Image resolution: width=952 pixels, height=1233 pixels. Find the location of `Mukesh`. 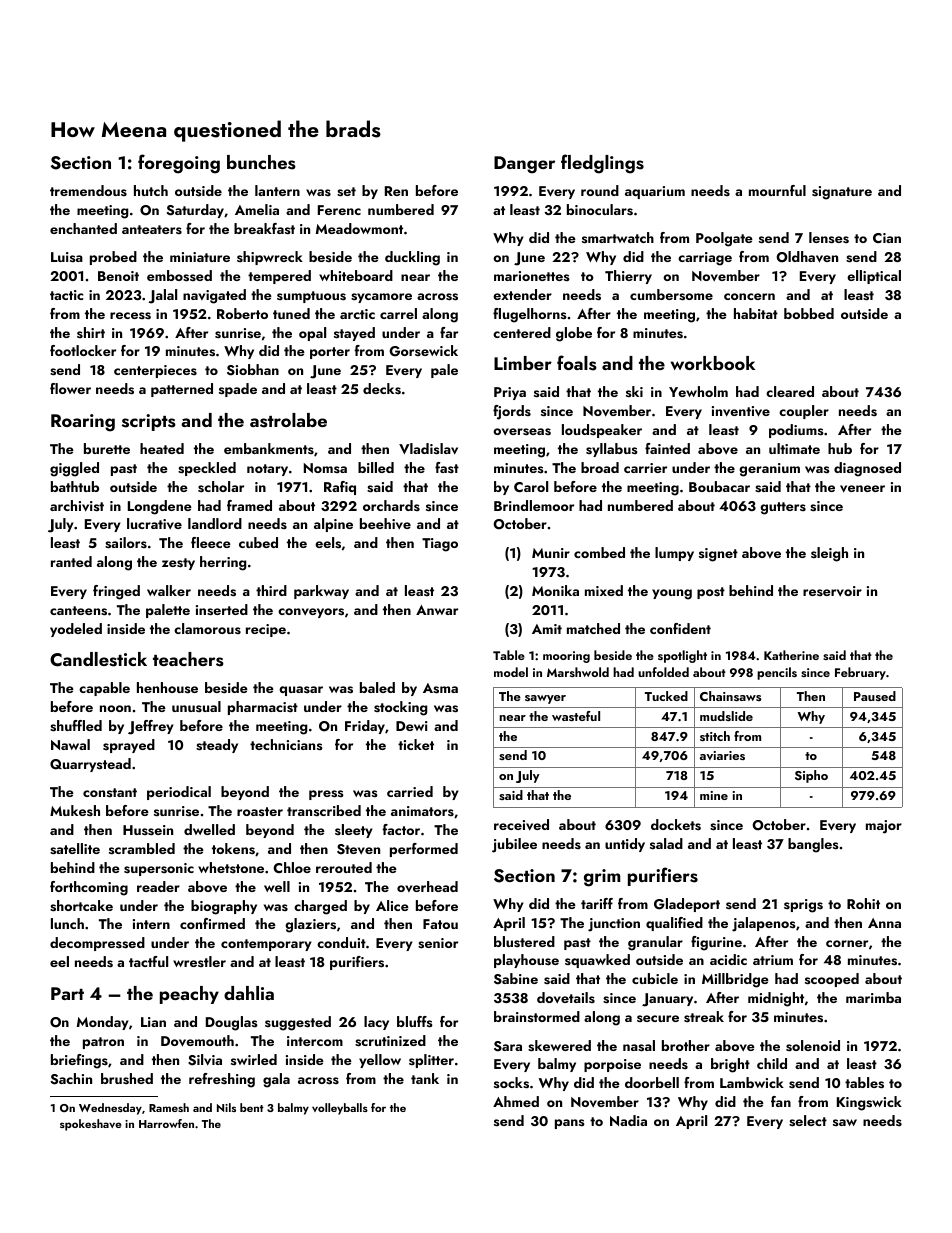

Mukesh is located at coordinates (75, 810).
